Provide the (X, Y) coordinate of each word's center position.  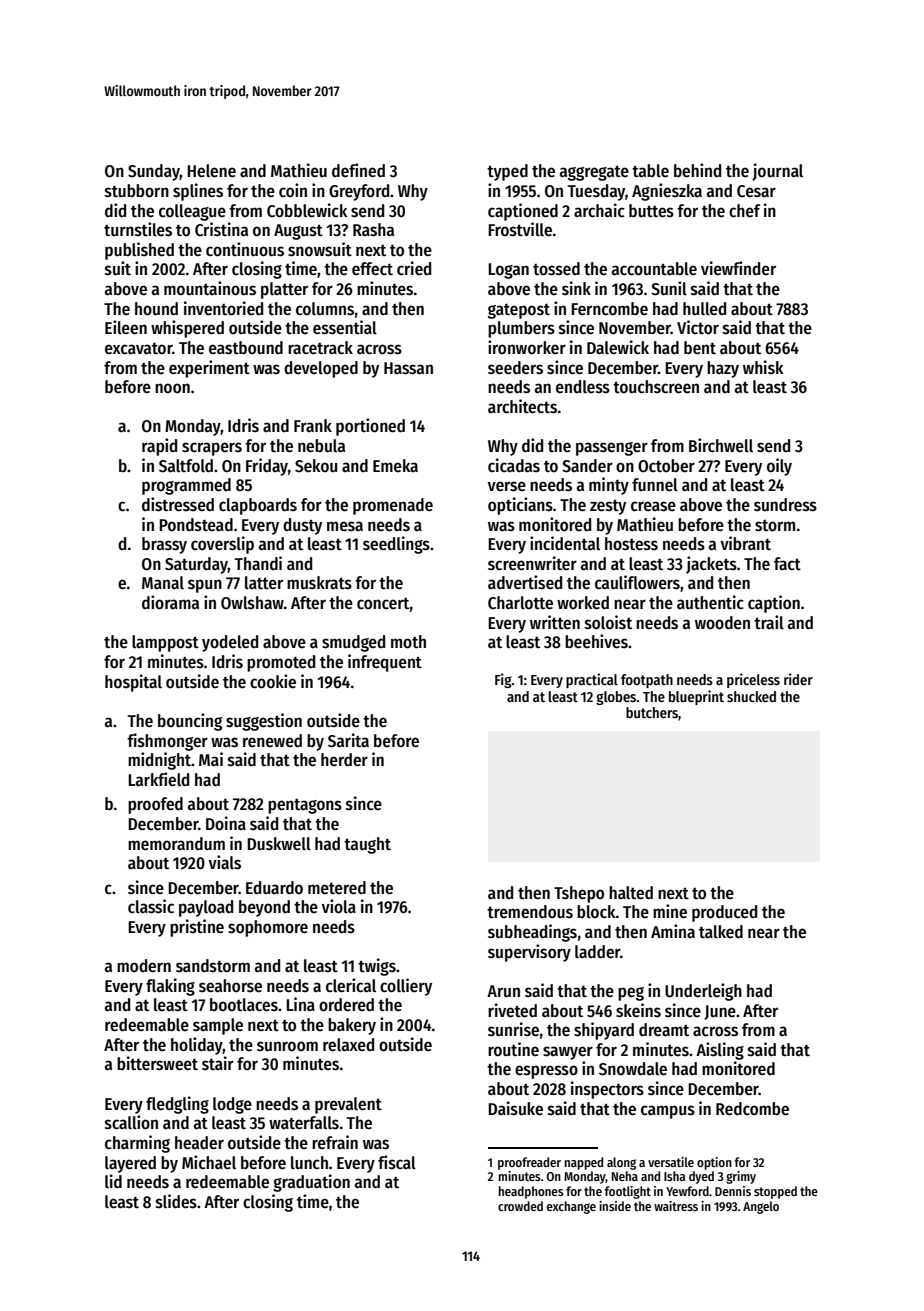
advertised (525, 582)
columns (325, 309)
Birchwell (721, 445)
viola (339, 906)
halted (631, 893)
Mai (211, 759)
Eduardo (274, 887)
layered (130, 1164)
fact (787, 564)
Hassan (408, 368)
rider (798, 679)
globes (616, 698)
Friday (267, 467)
